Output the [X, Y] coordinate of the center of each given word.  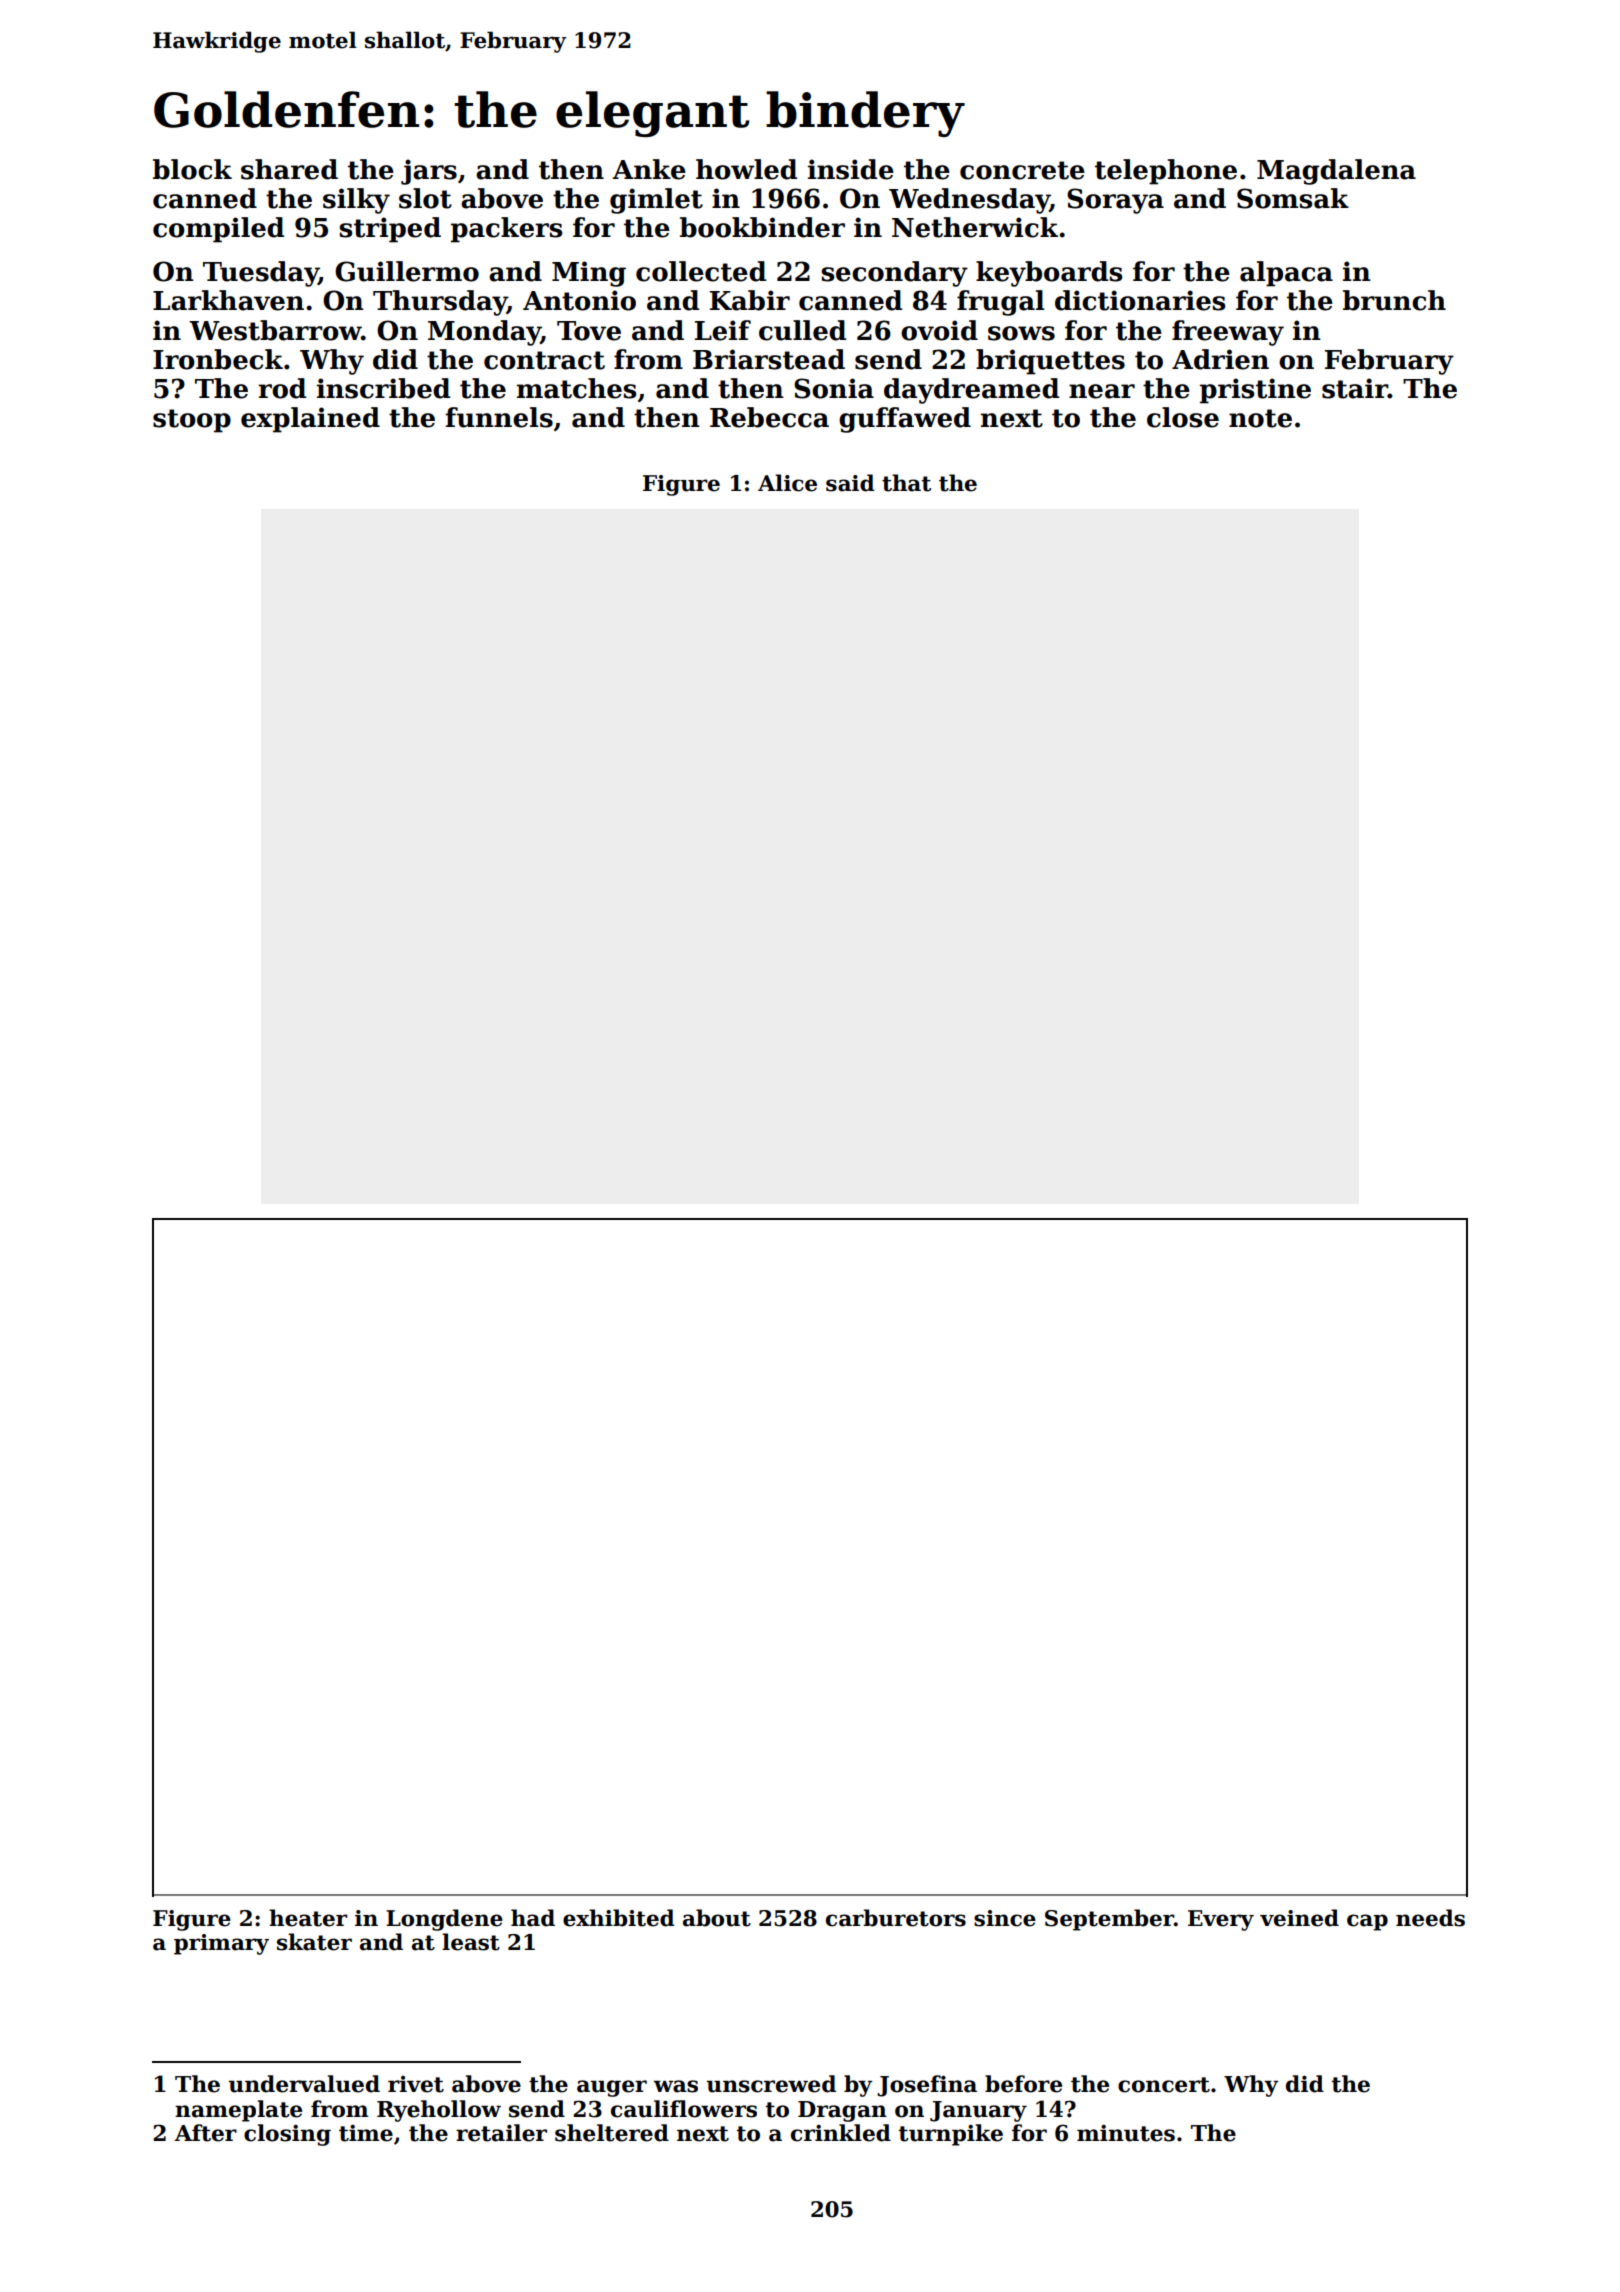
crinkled [841, 2133]
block [192, 169]
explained [310, 420]
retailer [501, 2133]
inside [851, 169]
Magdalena [1336, 172]
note [1260, 418]
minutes [1126, 2133]
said [850, 483]
